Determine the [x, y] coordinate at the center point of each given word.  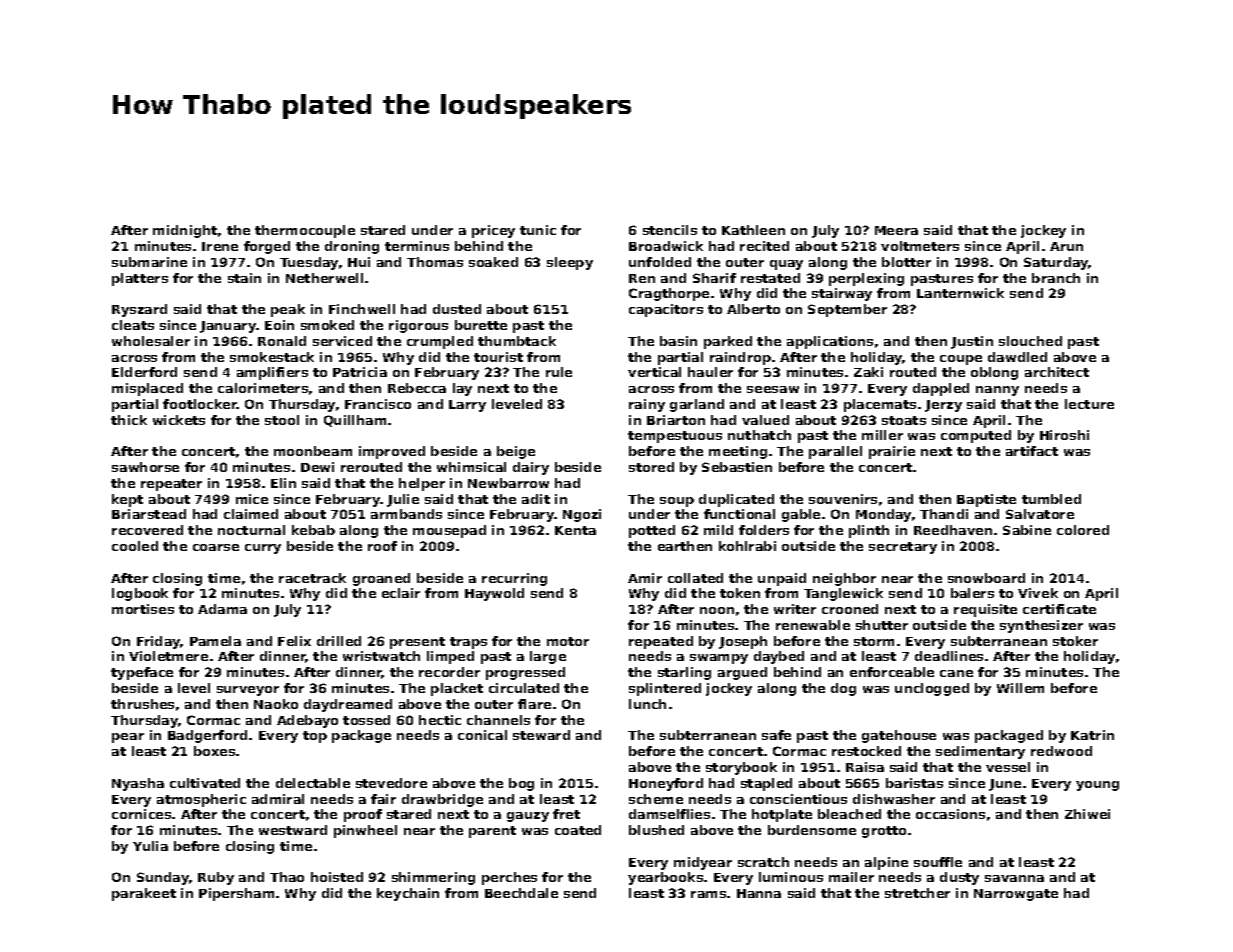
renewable [813, 625]
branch [1056, 278]
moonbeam [313, 451]
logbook [140, 594]
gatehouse [899, 736]
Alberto [753, 309]
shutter [882, 625]
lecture [1089, 404]
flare [534, 704]
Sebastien [737, 467]
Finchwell [362, 309]
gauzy [528, 817]
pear [128, 738]
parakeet [144, 894]
